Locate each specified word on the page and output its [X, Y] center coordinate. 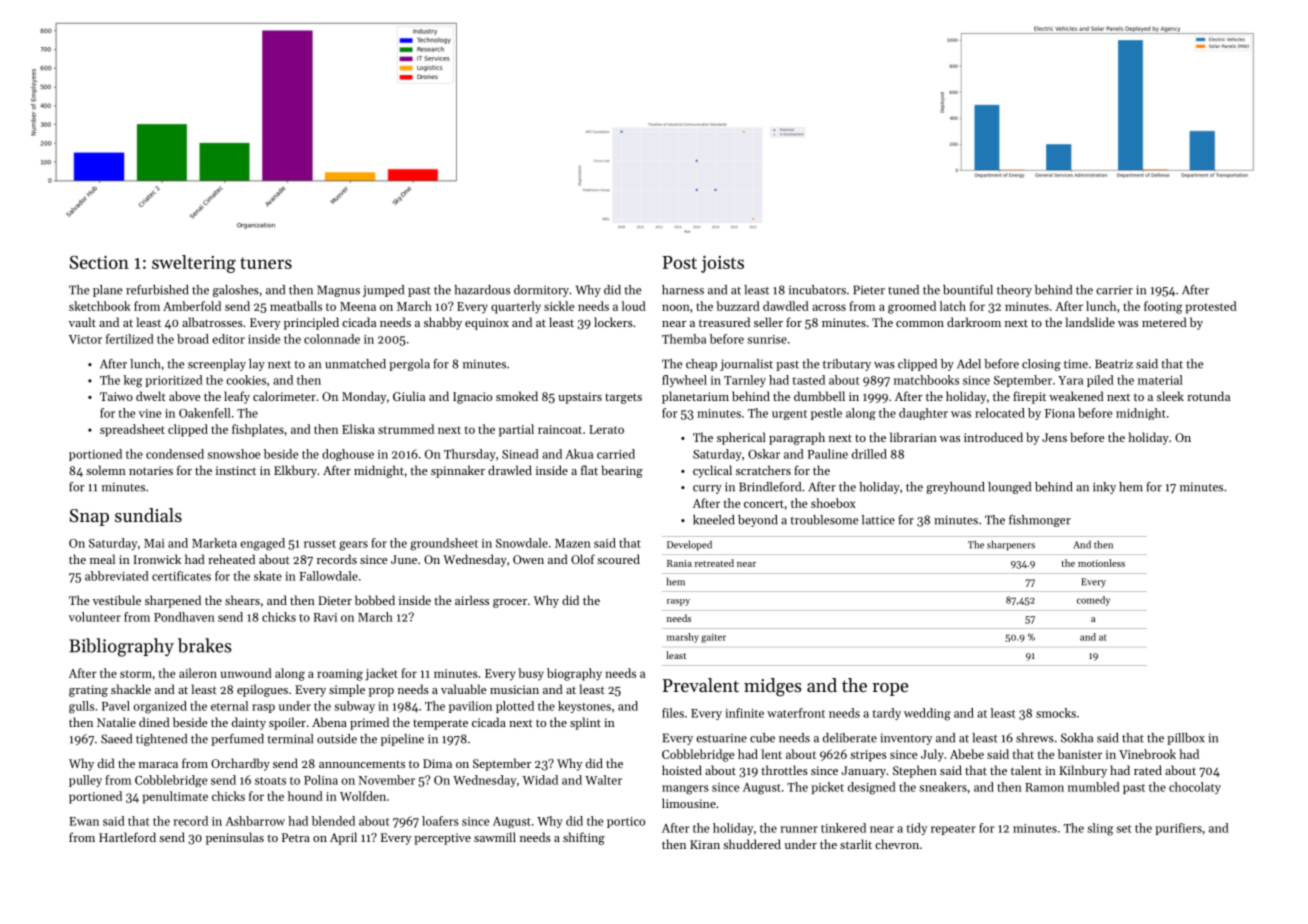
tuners [266, 263]
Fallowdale [328, 576]
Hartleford [127, 837]
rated [1148, 770]
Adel [969, 364]
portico [626, 822]
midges [773, 687]
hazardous [482, 290]
